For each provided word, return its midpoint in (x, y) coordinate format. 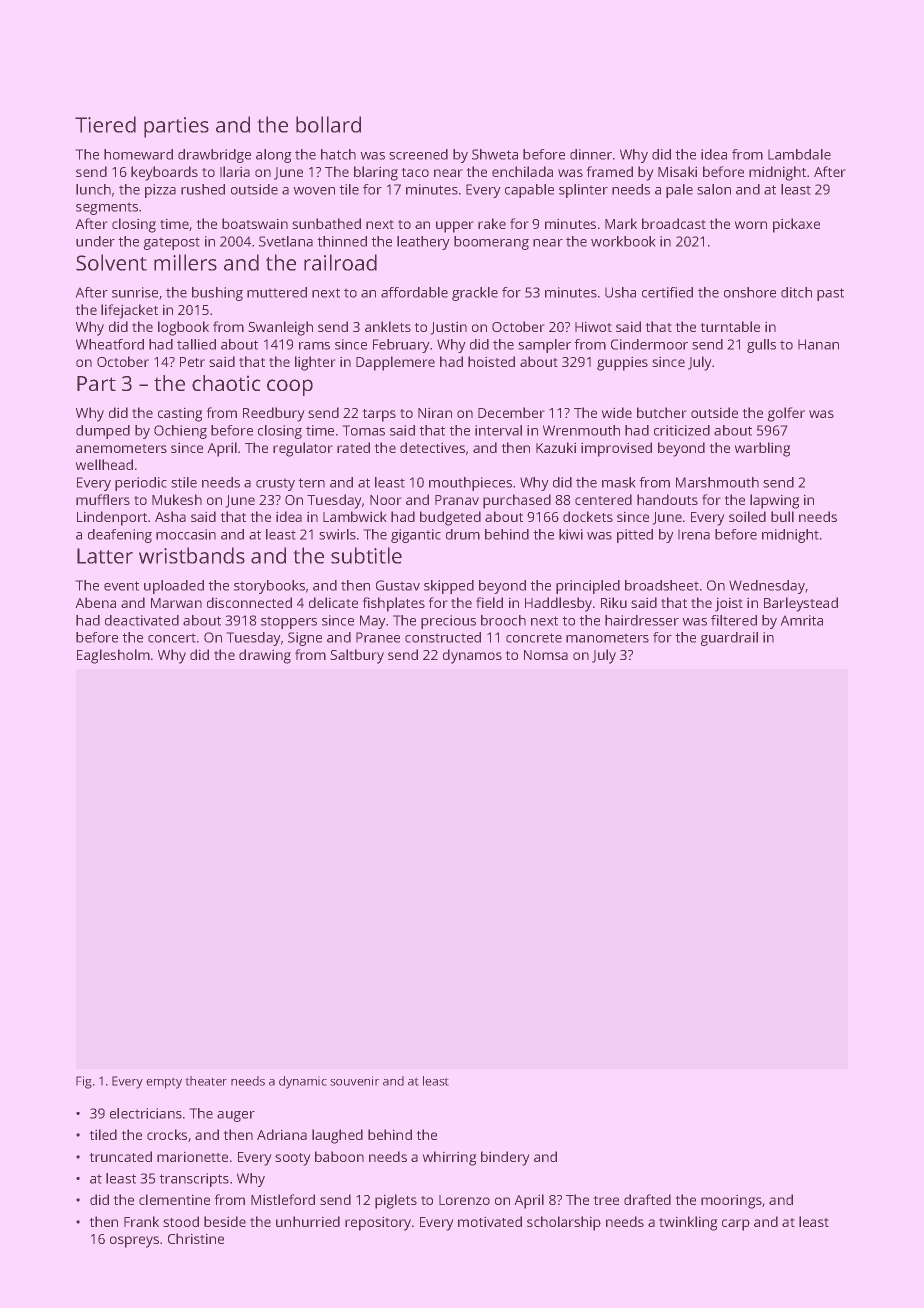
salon (714, 189)
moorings (731, 1201)
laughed (337, 1136)
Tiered (105, 124)
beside (225, 1221)
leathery (423, 243)
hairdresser (642, 620)
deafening (120, 536)
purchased (517, 501)
